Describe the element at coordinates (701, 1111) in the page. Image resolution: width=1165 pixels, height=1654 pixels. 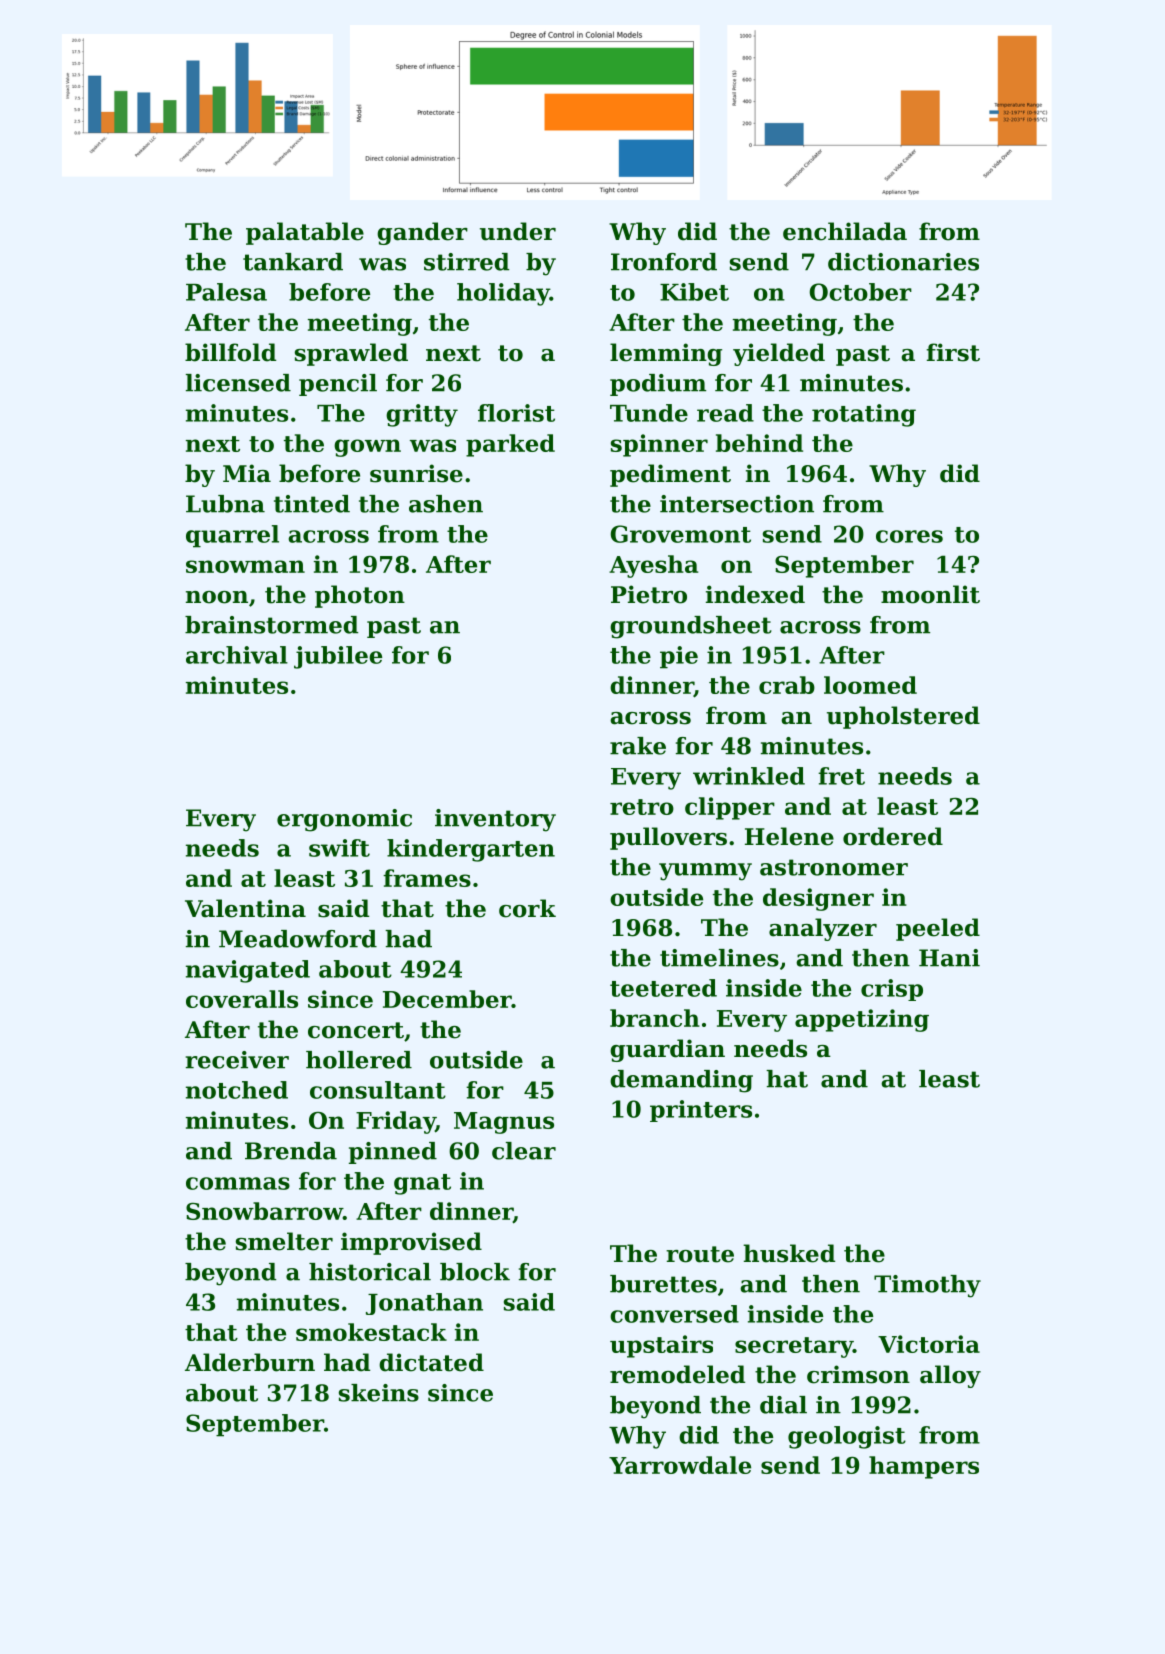
I see `printers` at that location.
